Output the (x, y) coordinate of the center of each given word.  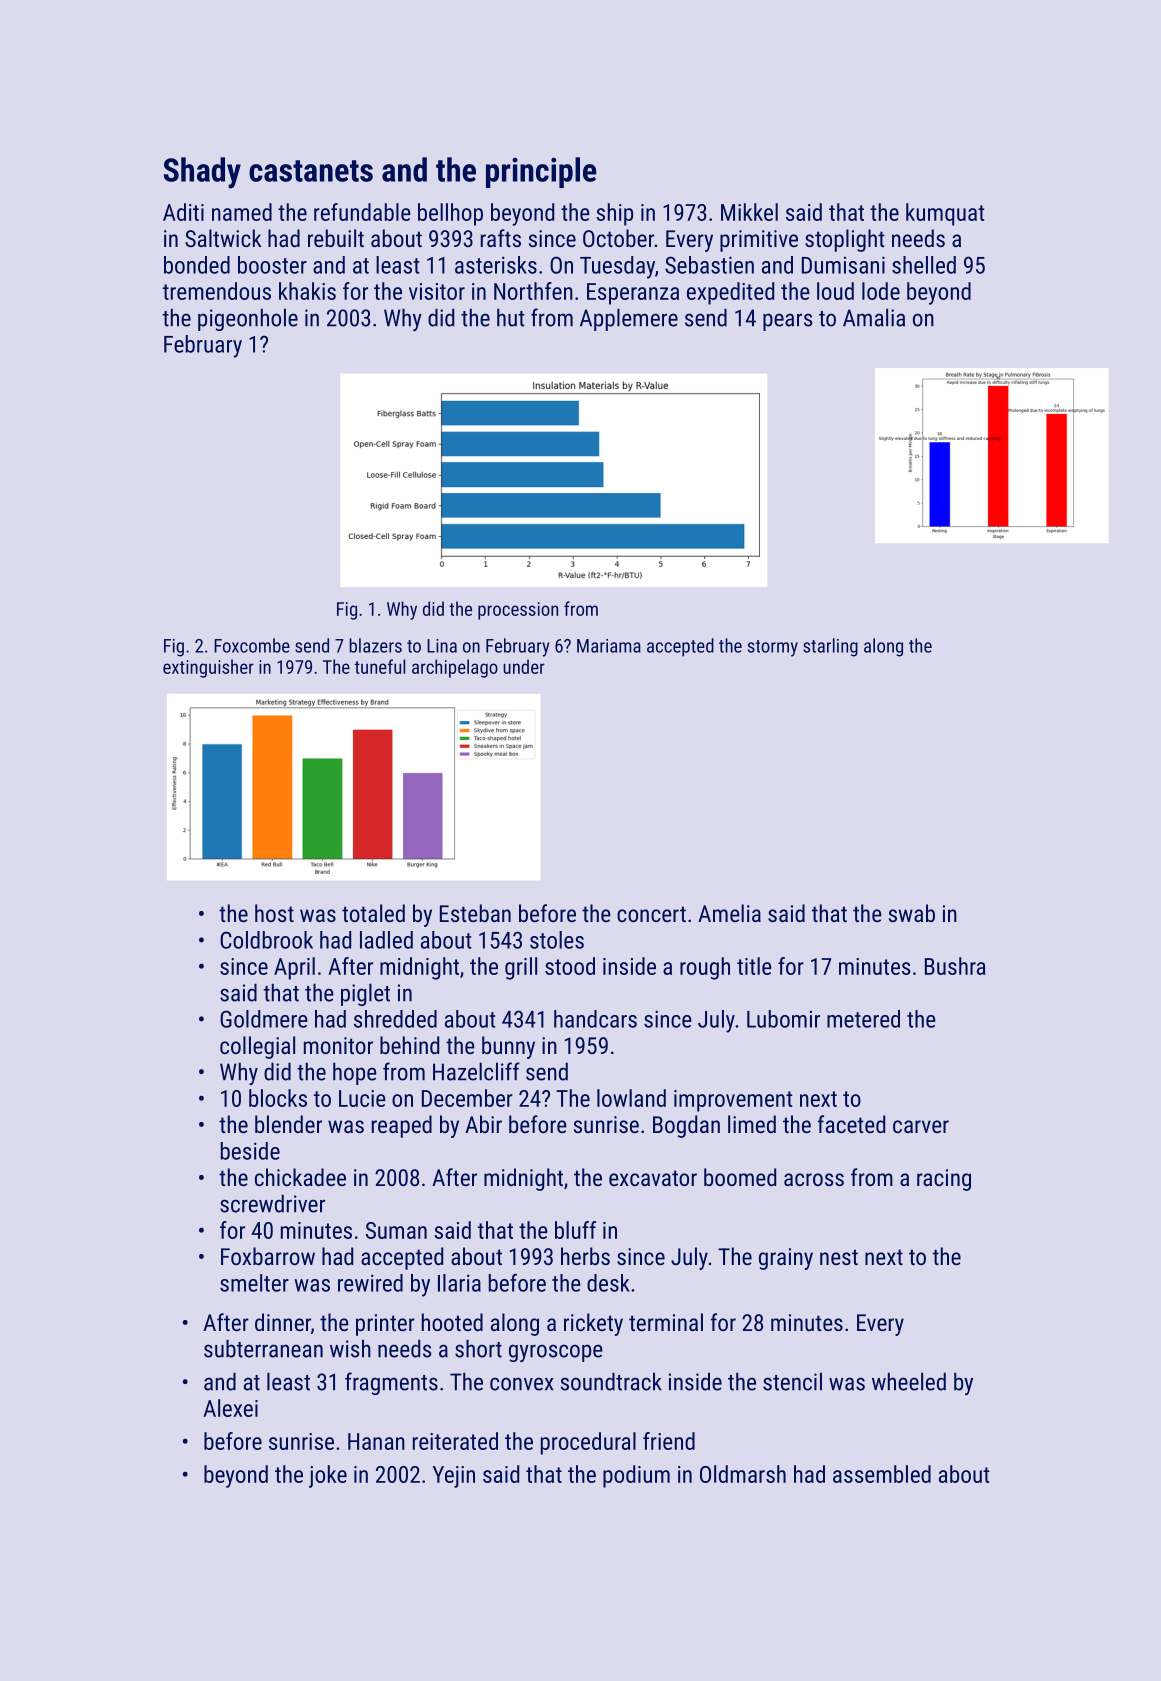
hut (511, 317)
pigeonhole (248, 319)
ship (614, 214)
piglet (365, 994)
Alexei (230, 1408)
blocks (278, 1098)
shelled (924, 265)
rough (705, 968)
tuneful (379, 666)
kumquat (945, 214)
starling (830, 647)
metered (863, 1019)
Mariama (609, 646)
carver (921, 1126)
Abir (483, 1124)
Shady (202, 173)
